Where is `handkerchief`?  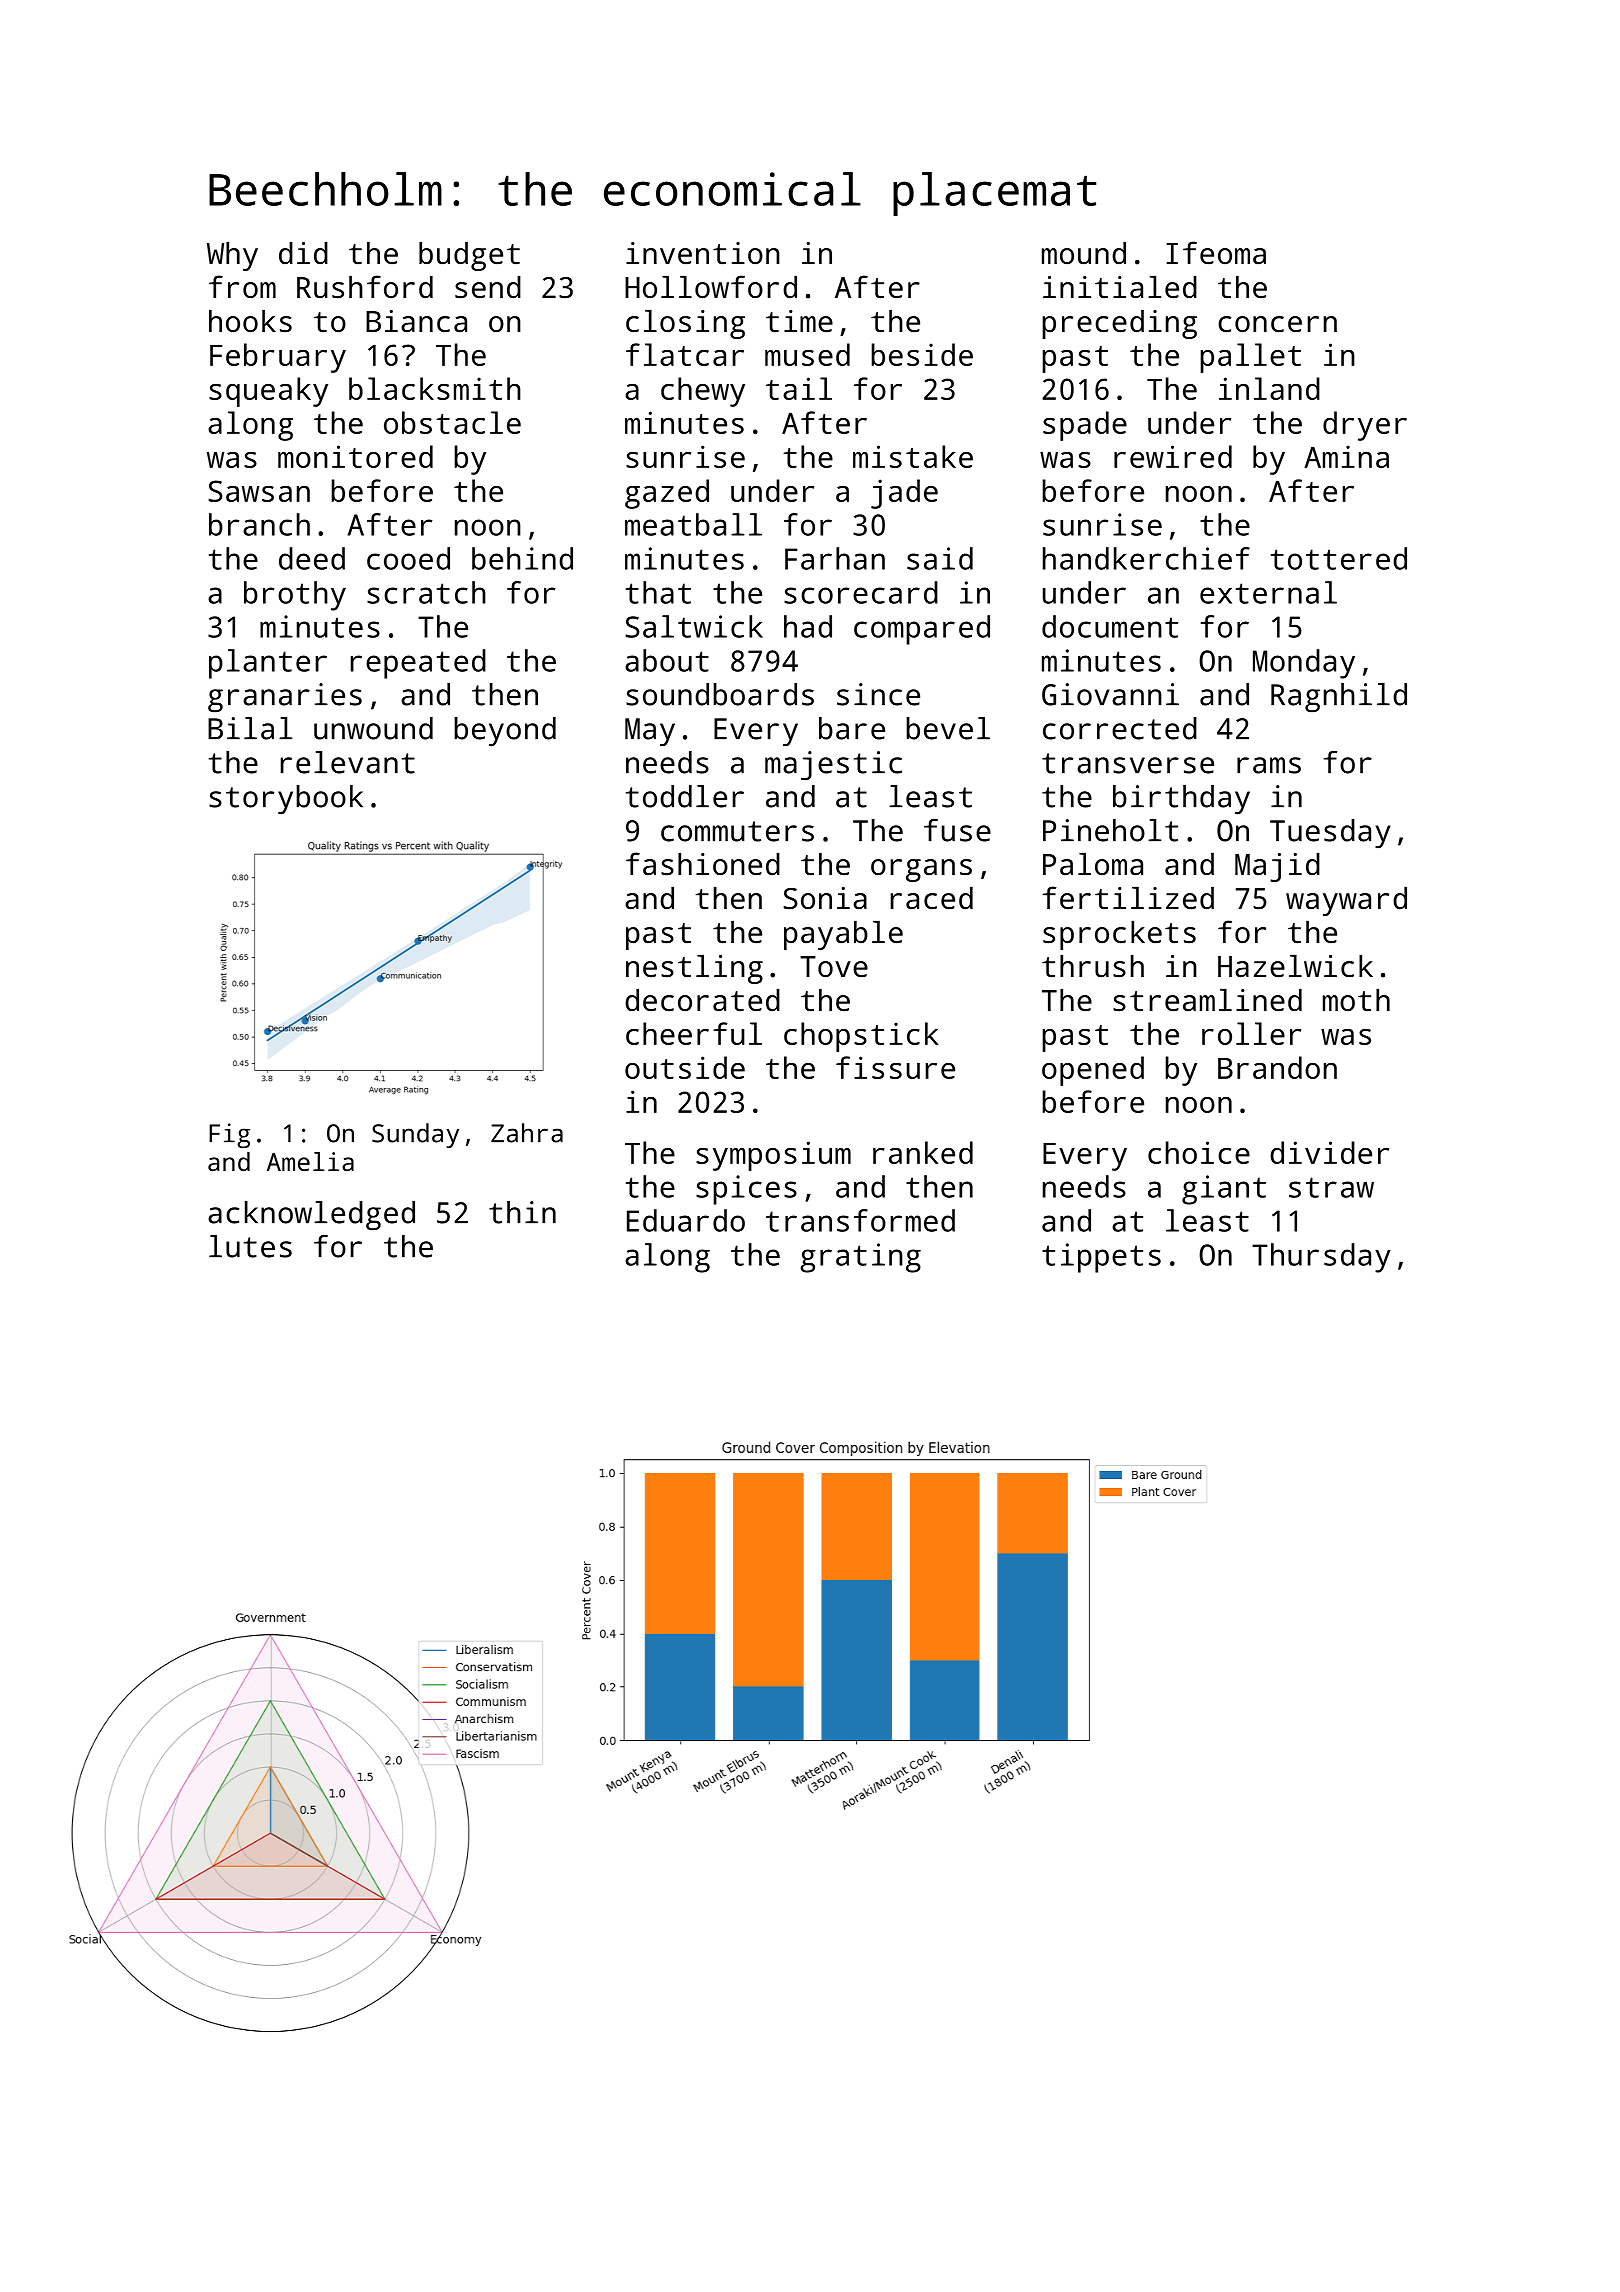 handkerchief is located at coordinates (1146, 558).
